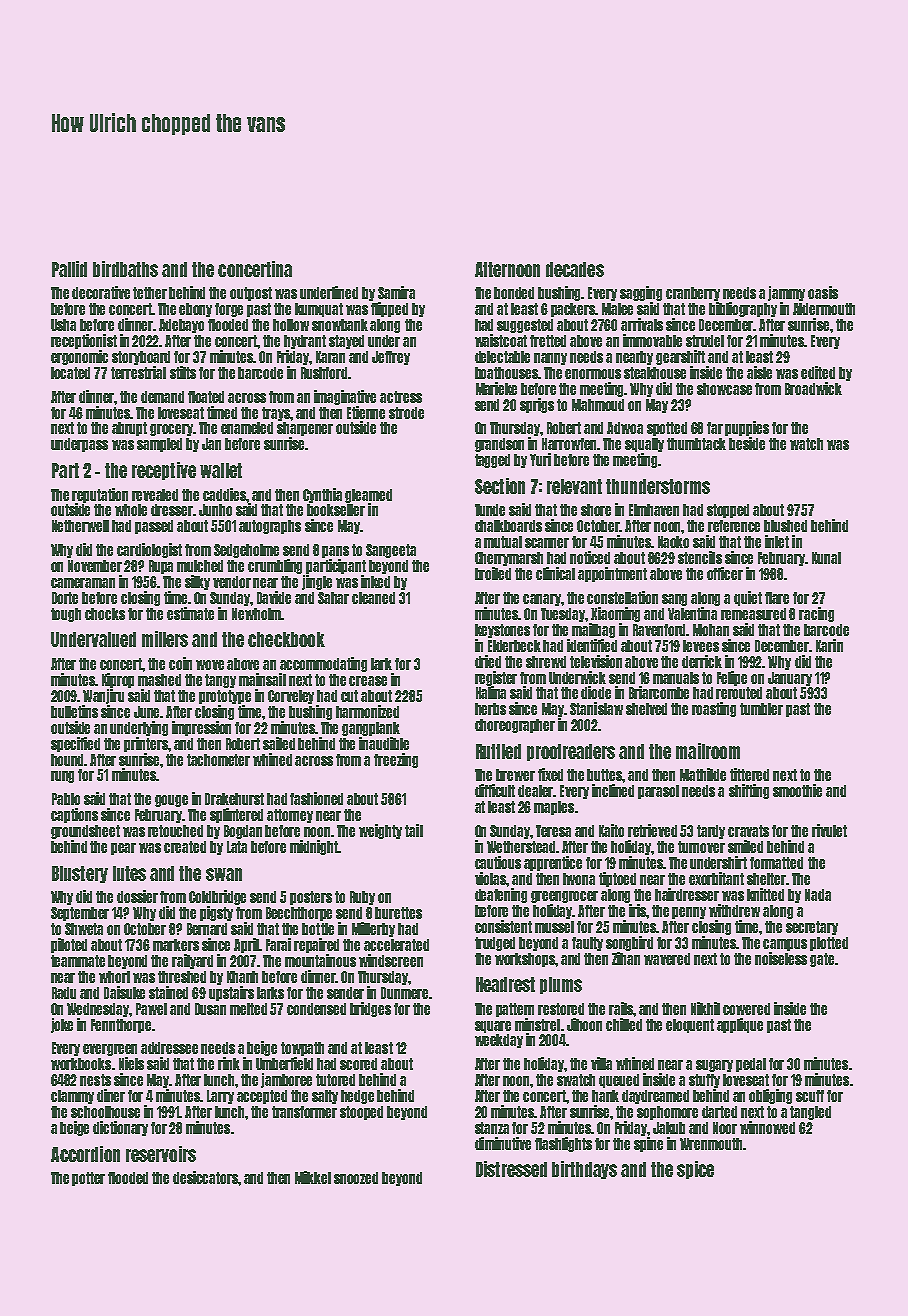  I want to click on cautious, so click(498, 862).
